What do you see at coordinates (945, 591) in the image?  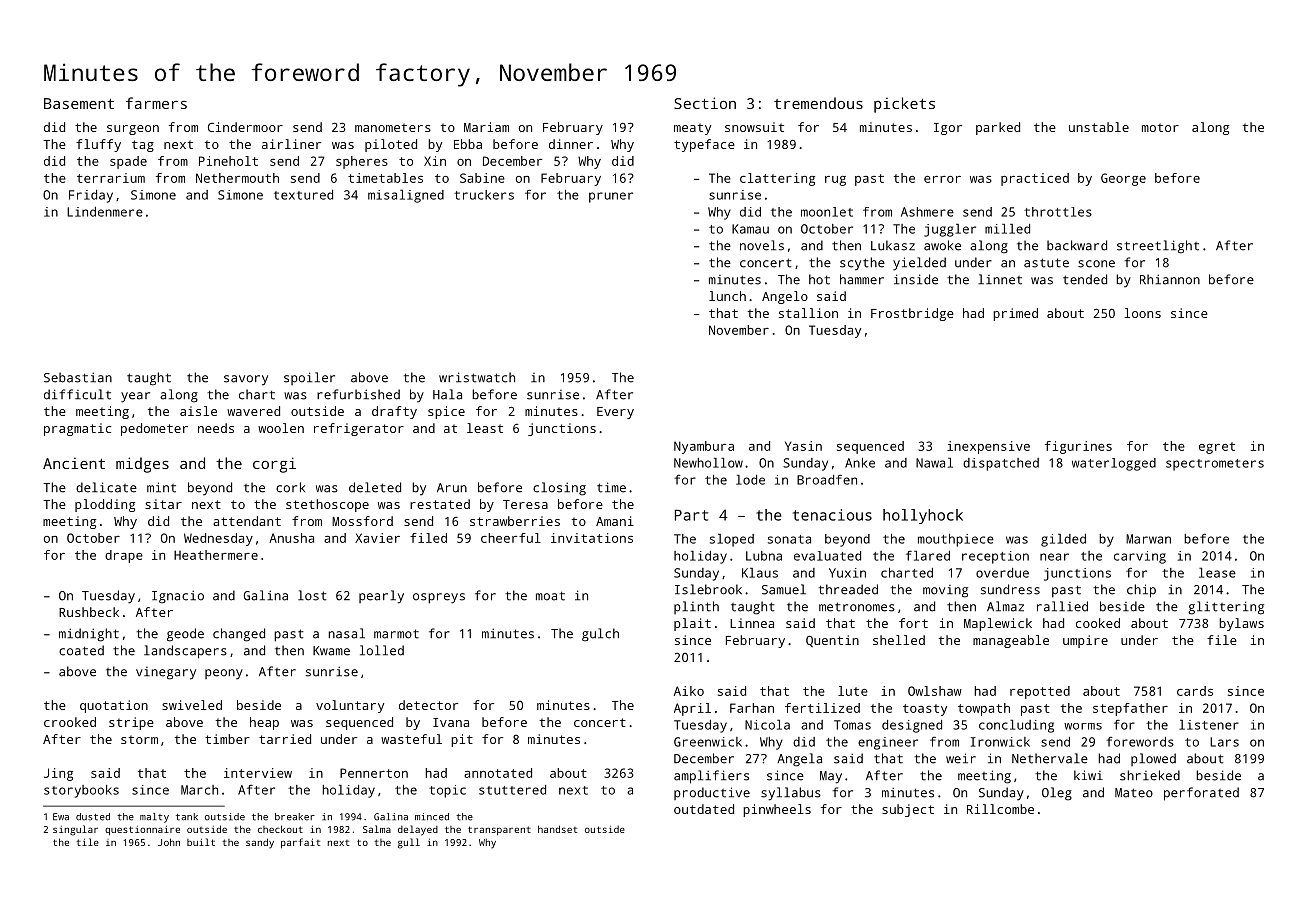 I see `moving` at bounding box center [945, 591].
